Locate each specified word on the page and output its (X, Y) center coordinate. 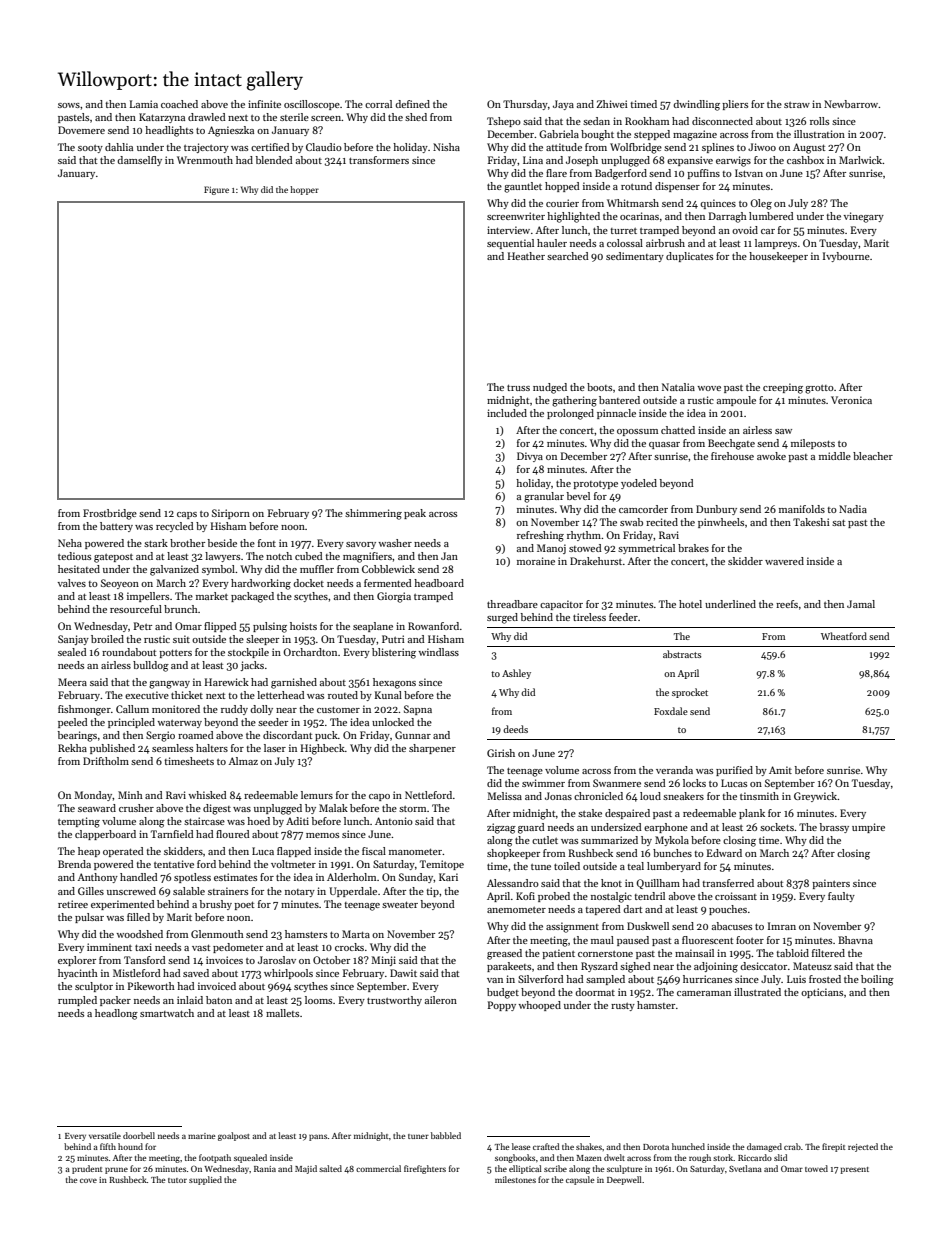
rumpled (77, 1001)
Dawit (403, 973)
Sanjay (73, 640)
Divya (530, 457)
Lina (533, 160)
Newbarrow (851, 104)
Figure (216, 190)
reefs (787, 604)
